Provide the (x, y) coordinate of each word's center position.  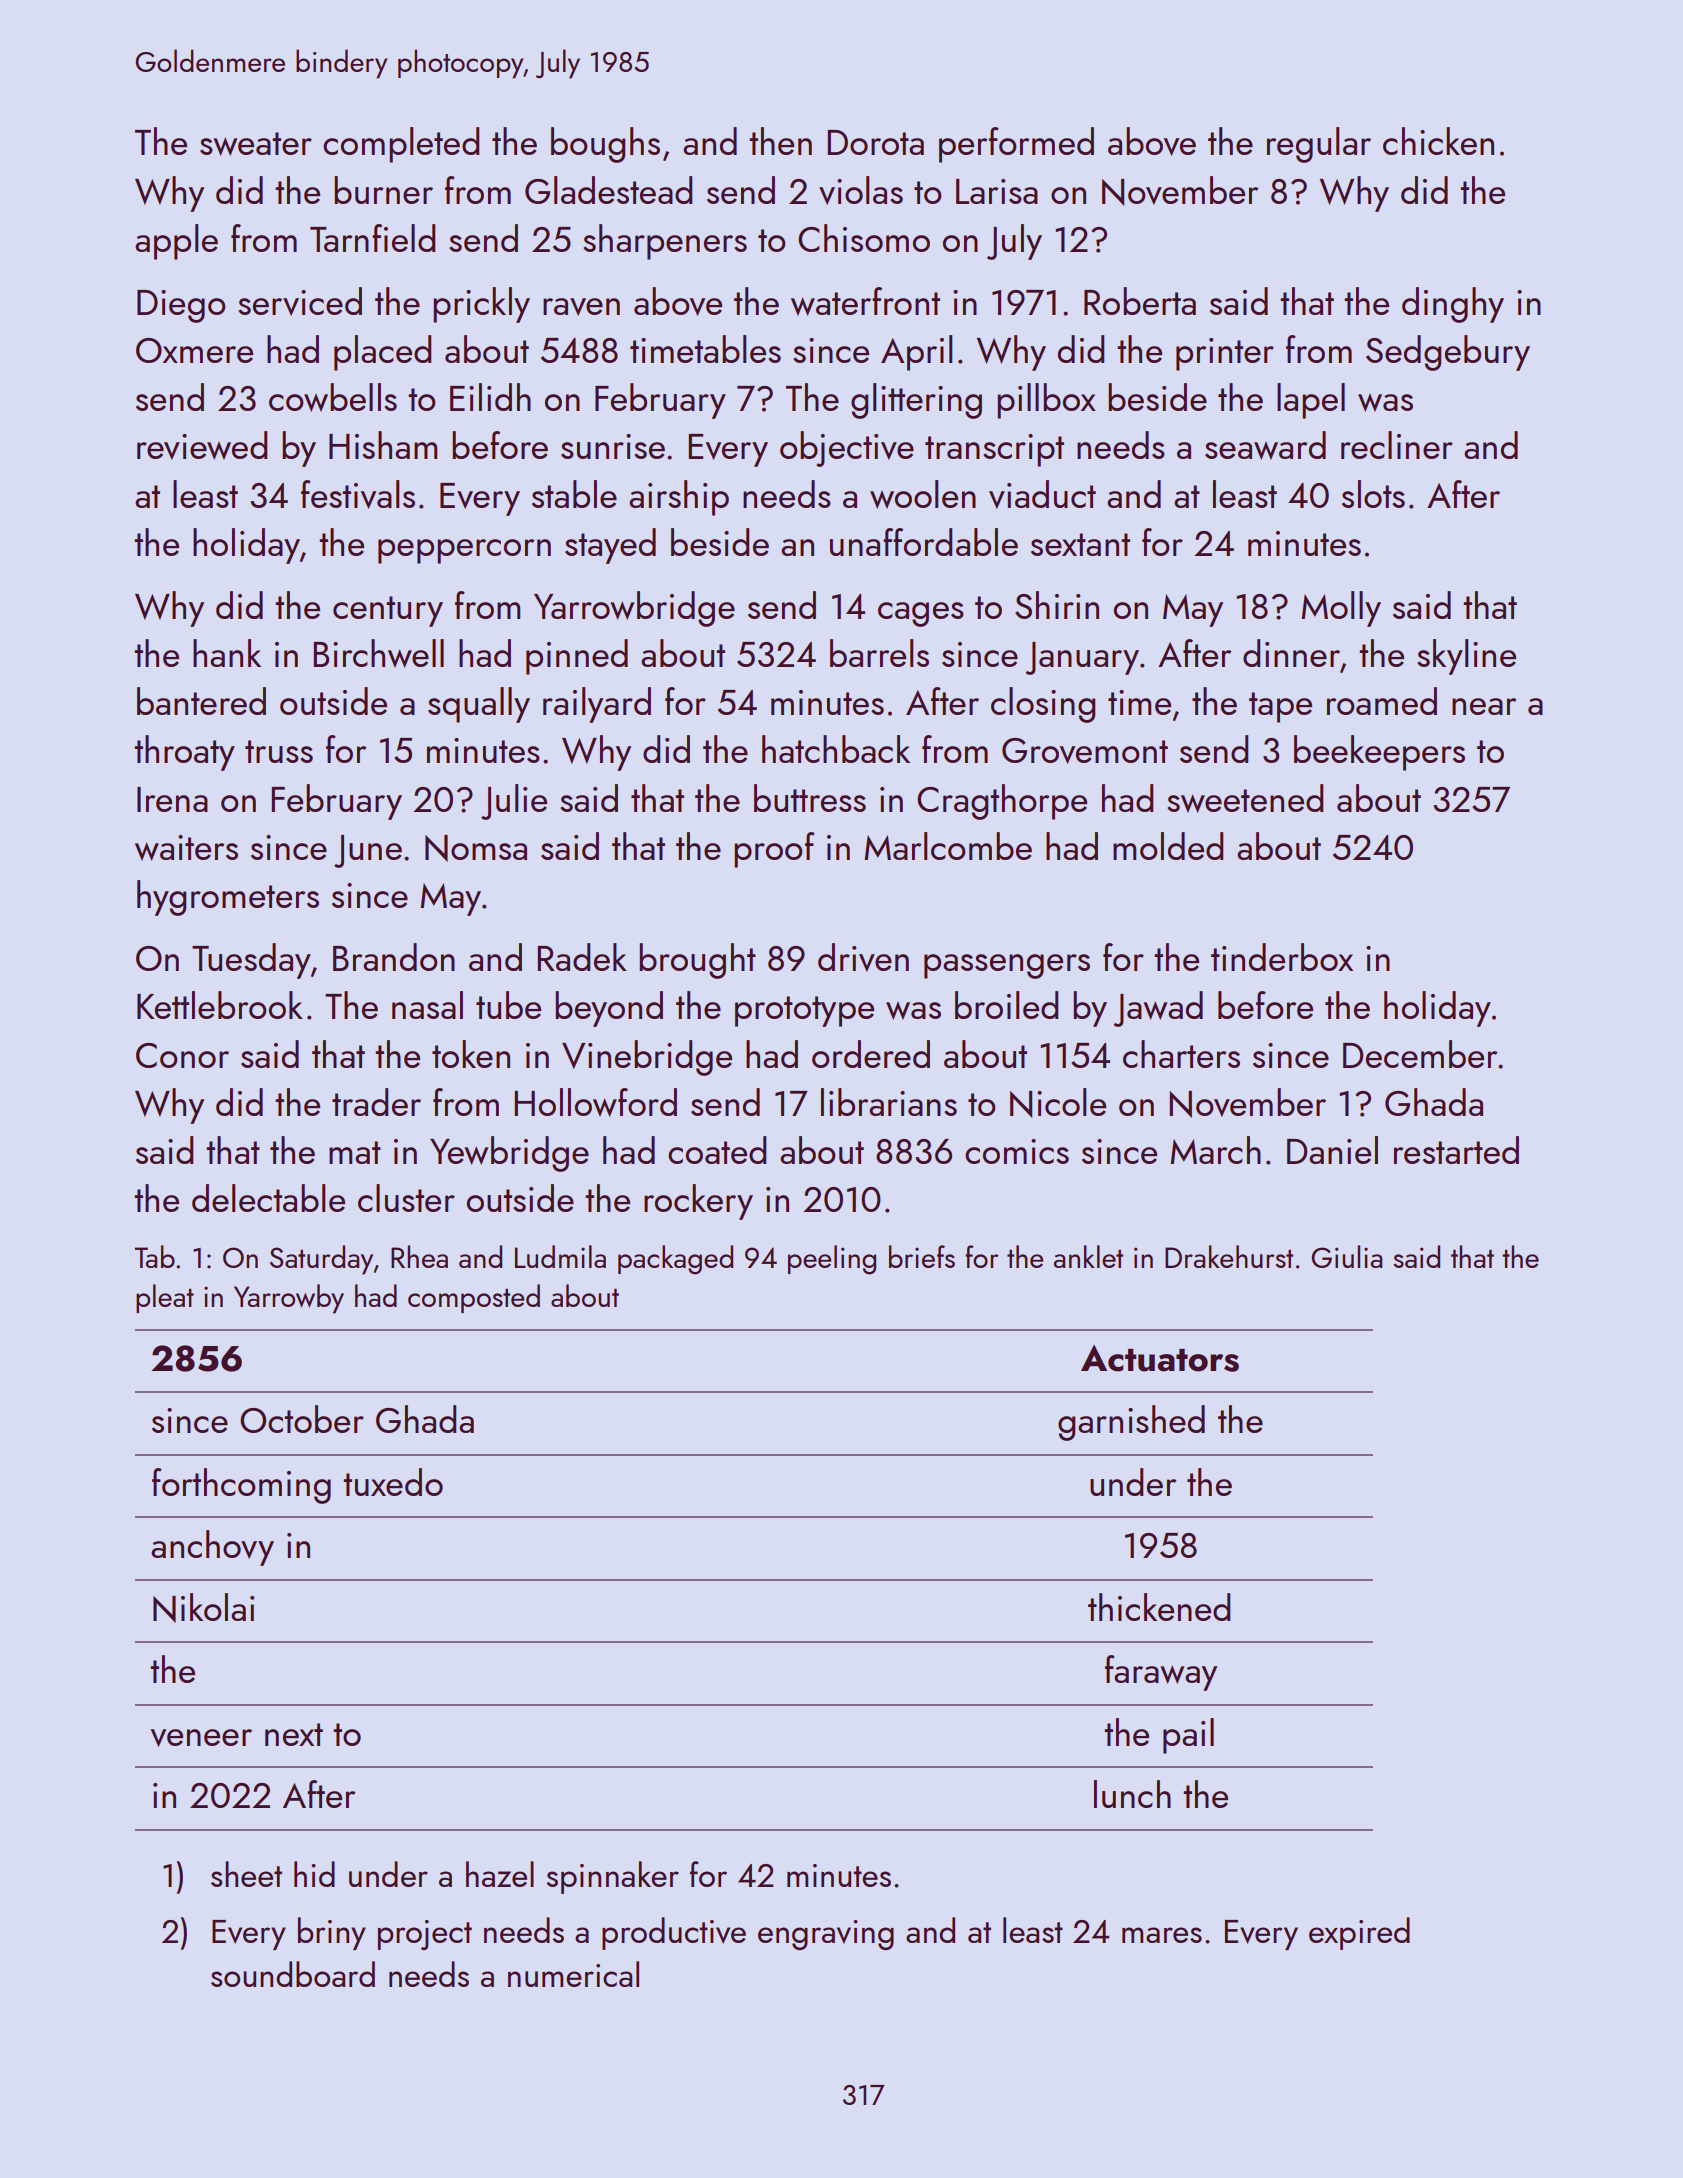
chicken (1438, 141)
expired (1359, 1933)
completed (401, 145)
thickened (1159, 1607)
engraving (826, 1935)
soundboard (293, 1974)
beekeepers (1379, 753)
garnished (1131, 1423)
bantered (201, 701)
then (780, 141)
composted (474, 1298)
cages (921, 614)
